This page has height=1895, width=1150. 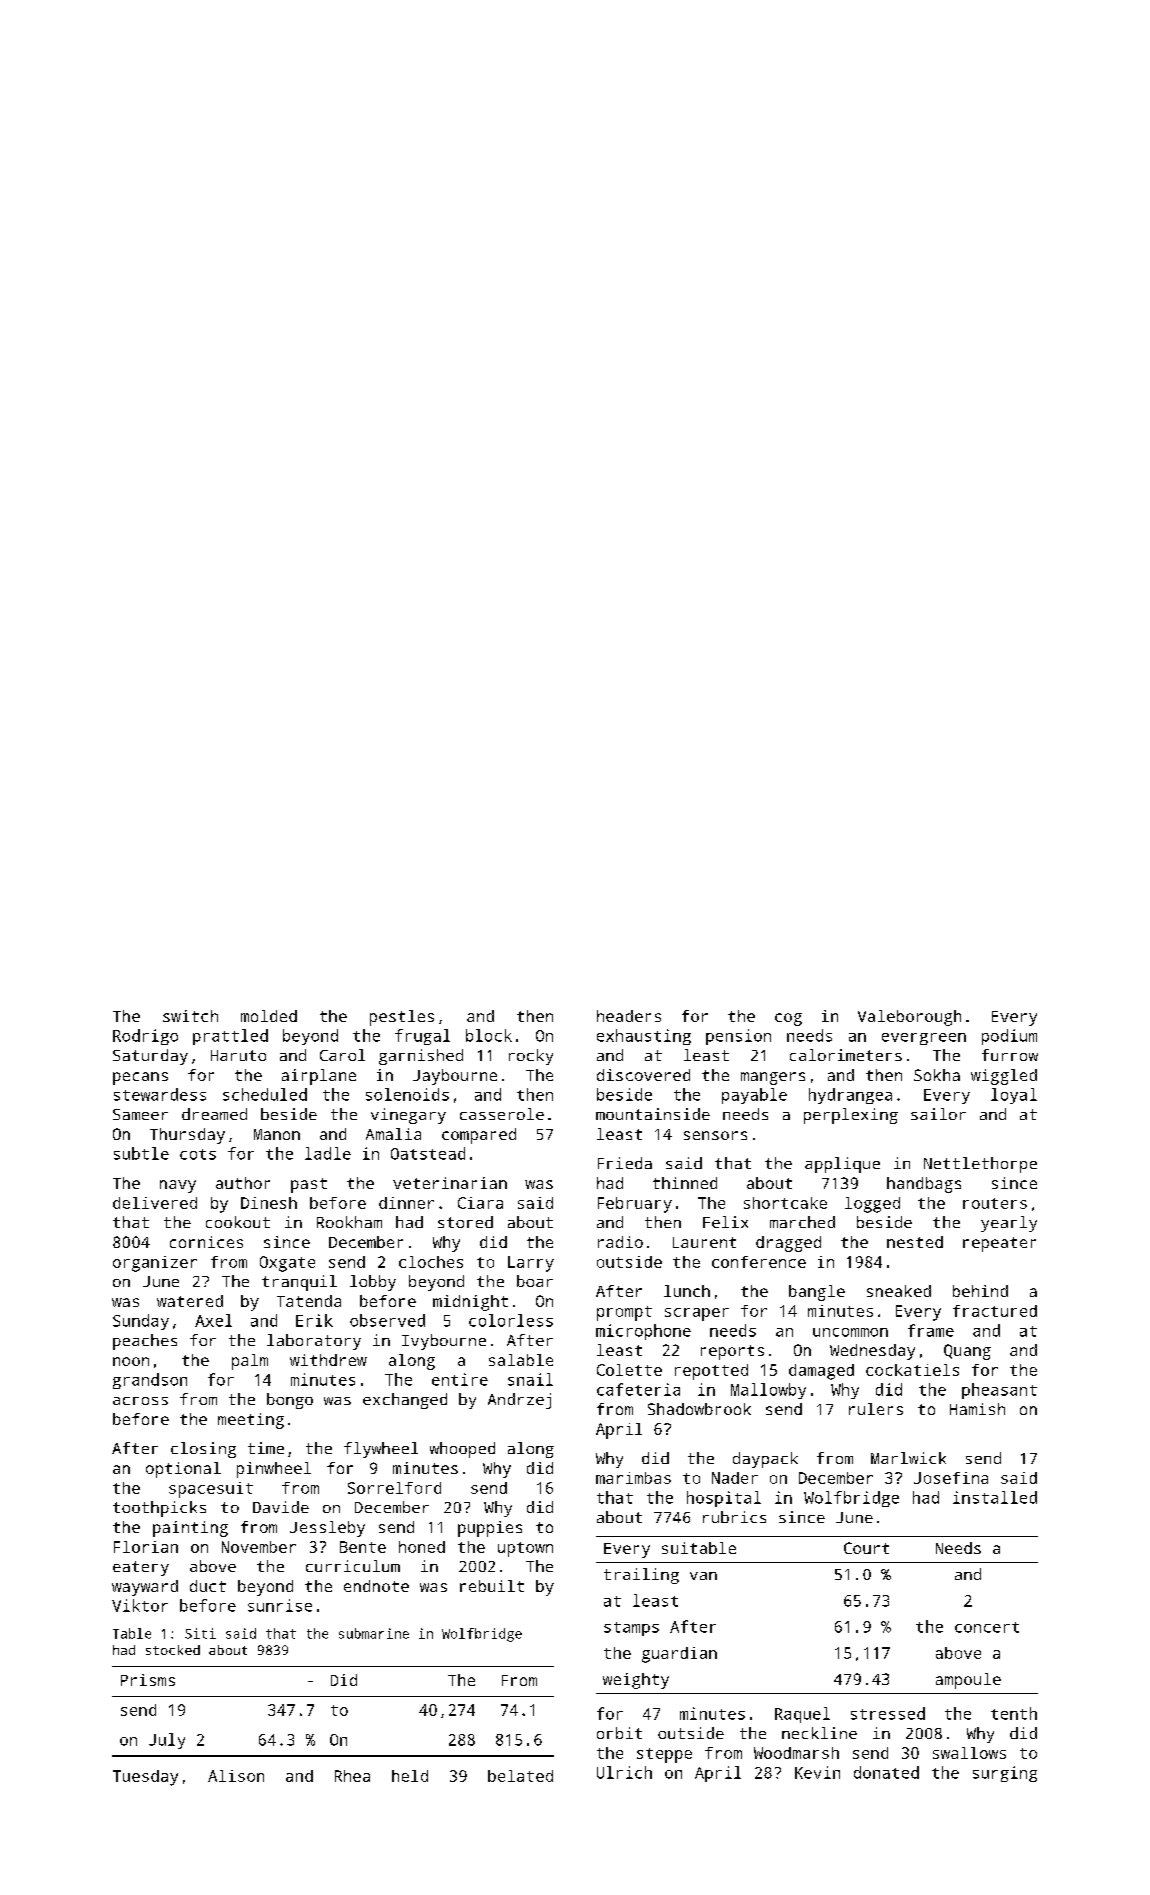 I want to click on marimbas, so click(x=633, y=1478).
